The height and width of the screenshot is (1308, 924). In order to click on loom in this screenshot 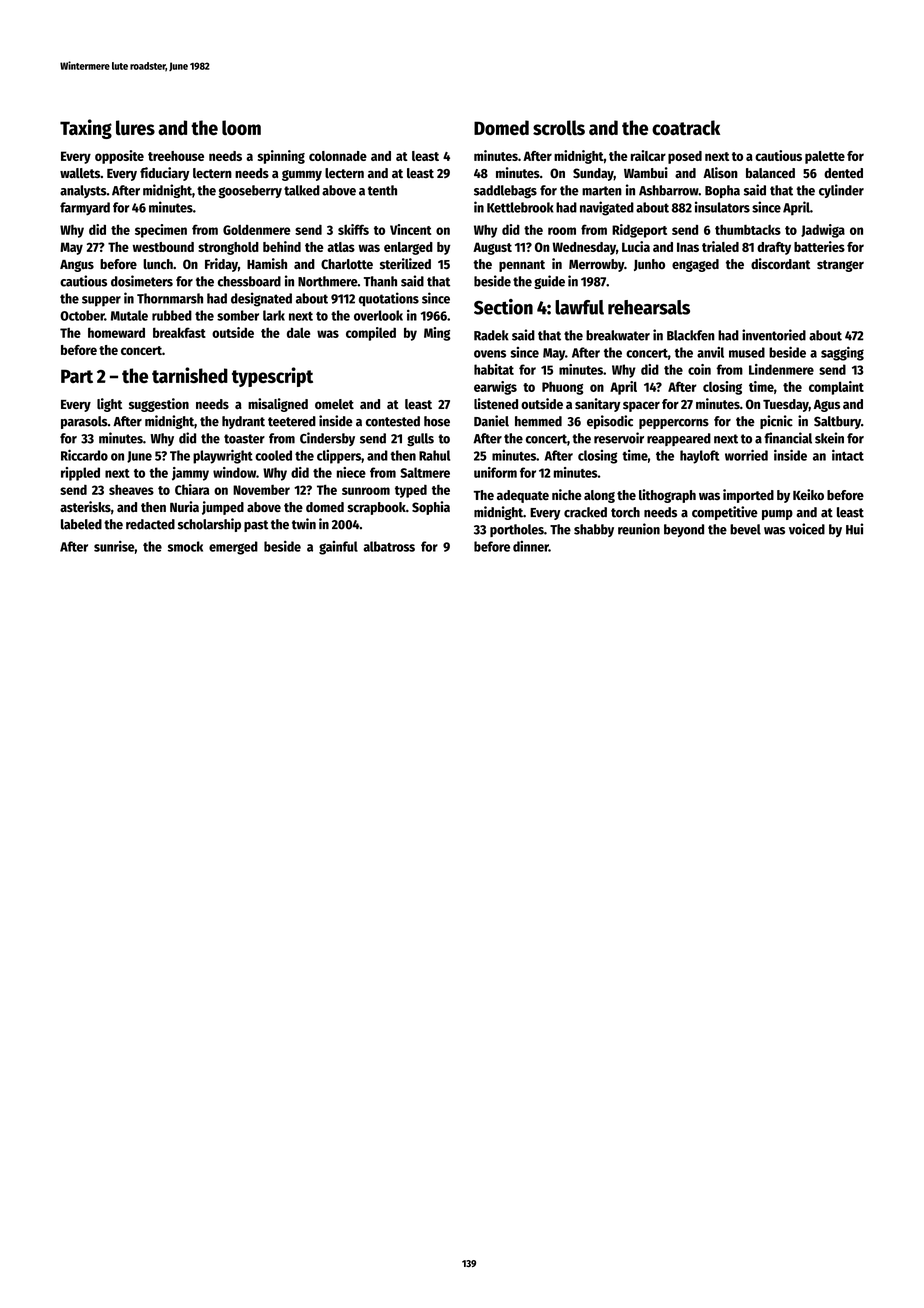, I will do `click(241, 127)`.
